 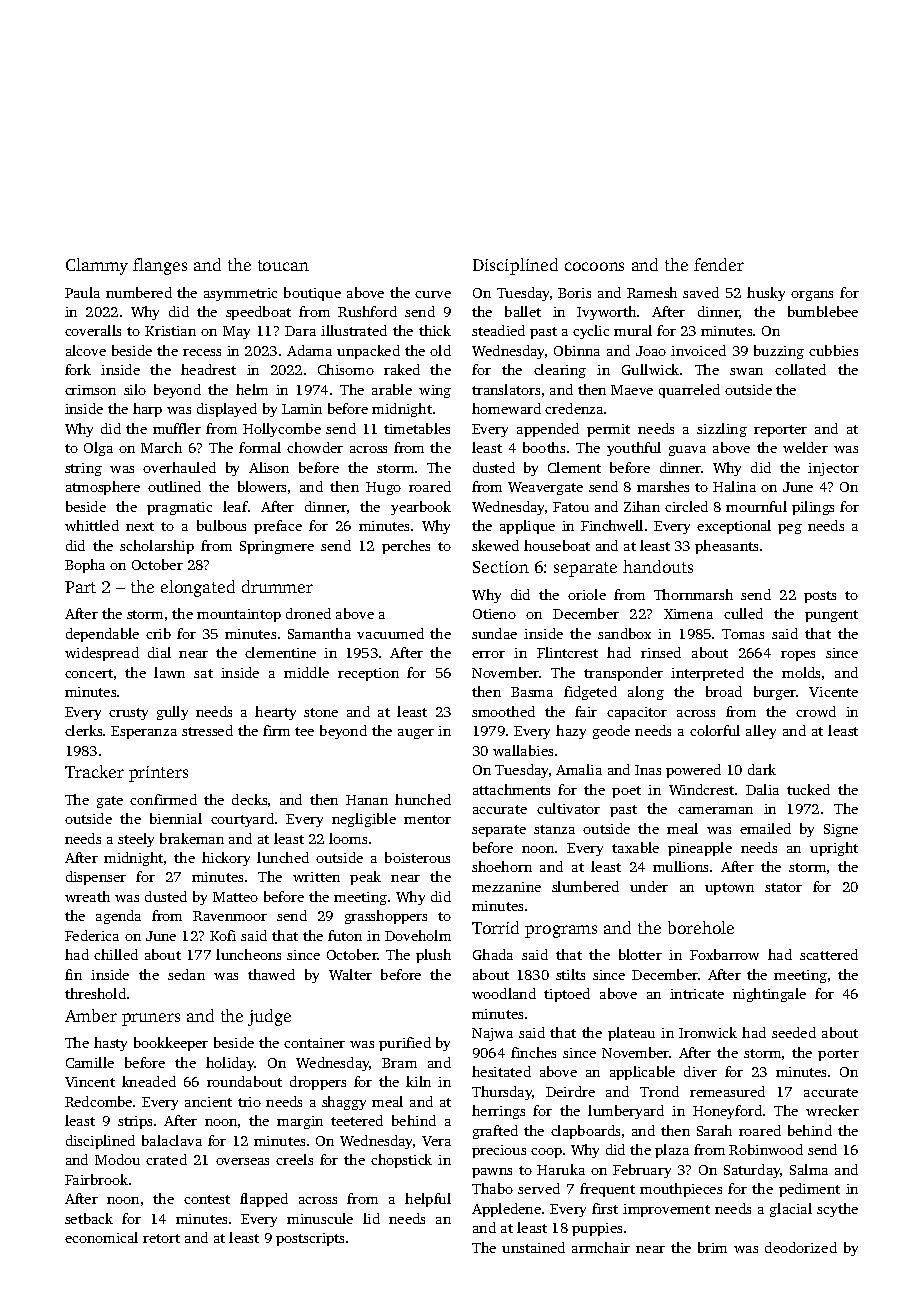 What do you see at coordinates (693, 594) in the page?
I see `Thornmarsh` at bounding box center [693, 594].
